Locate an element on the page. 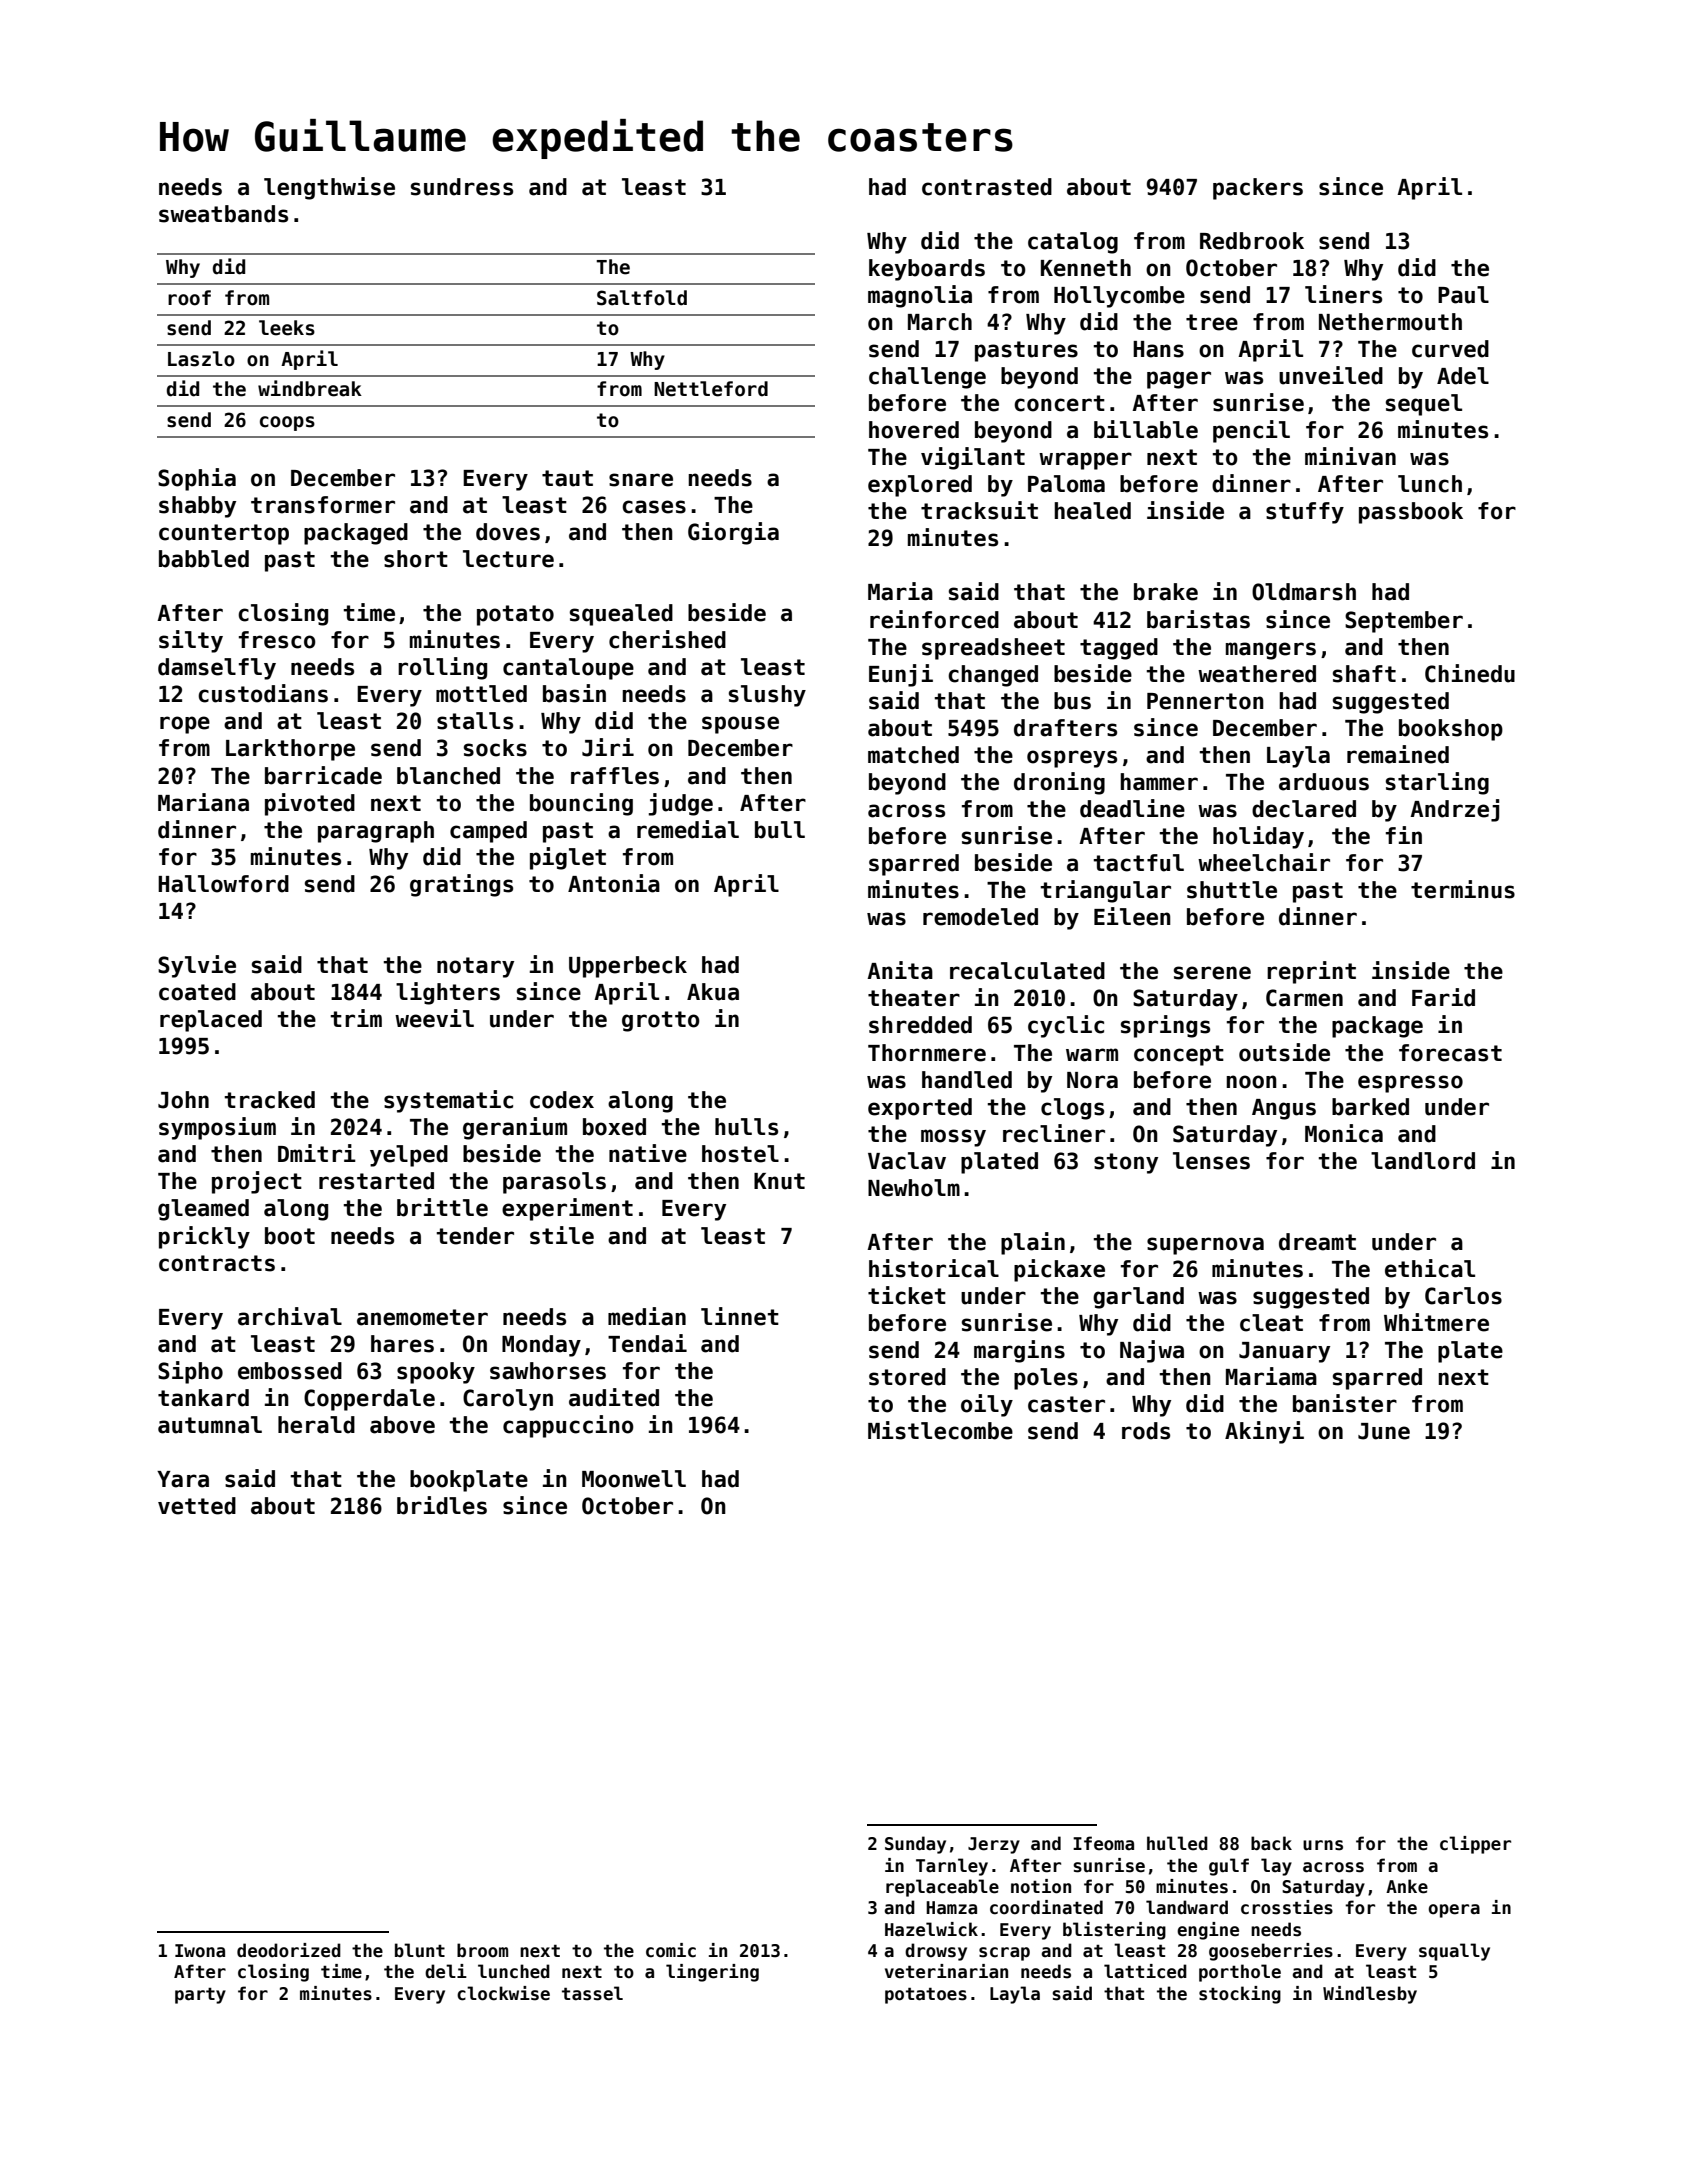  liners is located at coordinates (1343, 294).
